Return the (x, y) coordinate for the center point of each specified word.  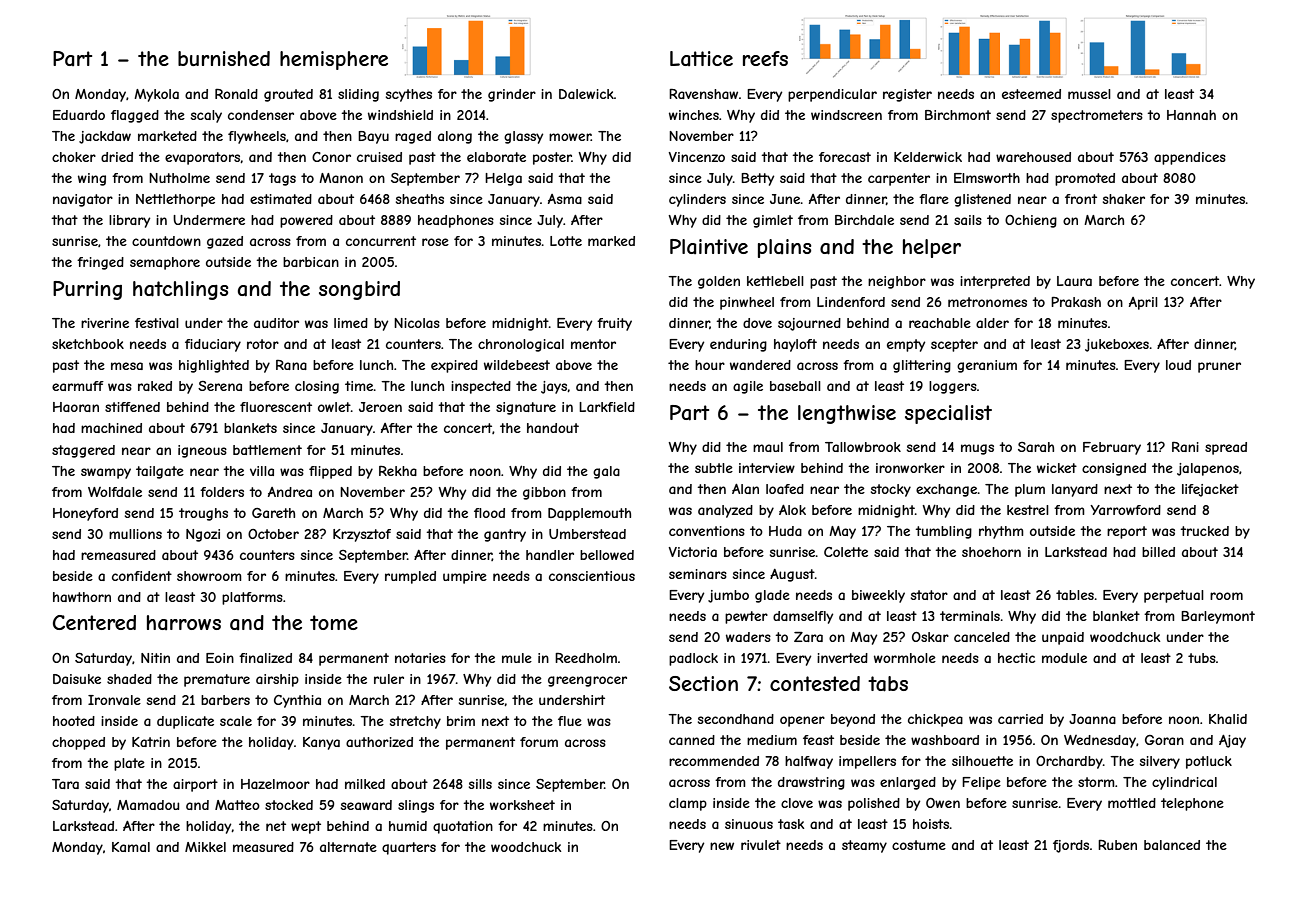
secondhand (736, 719)
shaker (1124, 199)
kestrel (1028, 510)
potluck (1209, 762)
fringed (100, 263)
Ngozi (203, 535)
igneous (202, 451)
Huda (785, 531)
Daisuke (77, 679)
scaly (206, 116)
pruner (1219, 367)
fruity (614, 324)
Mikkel (205, 847)
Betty (757, 179)
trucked (1204, 531)
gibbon (544, 493)
